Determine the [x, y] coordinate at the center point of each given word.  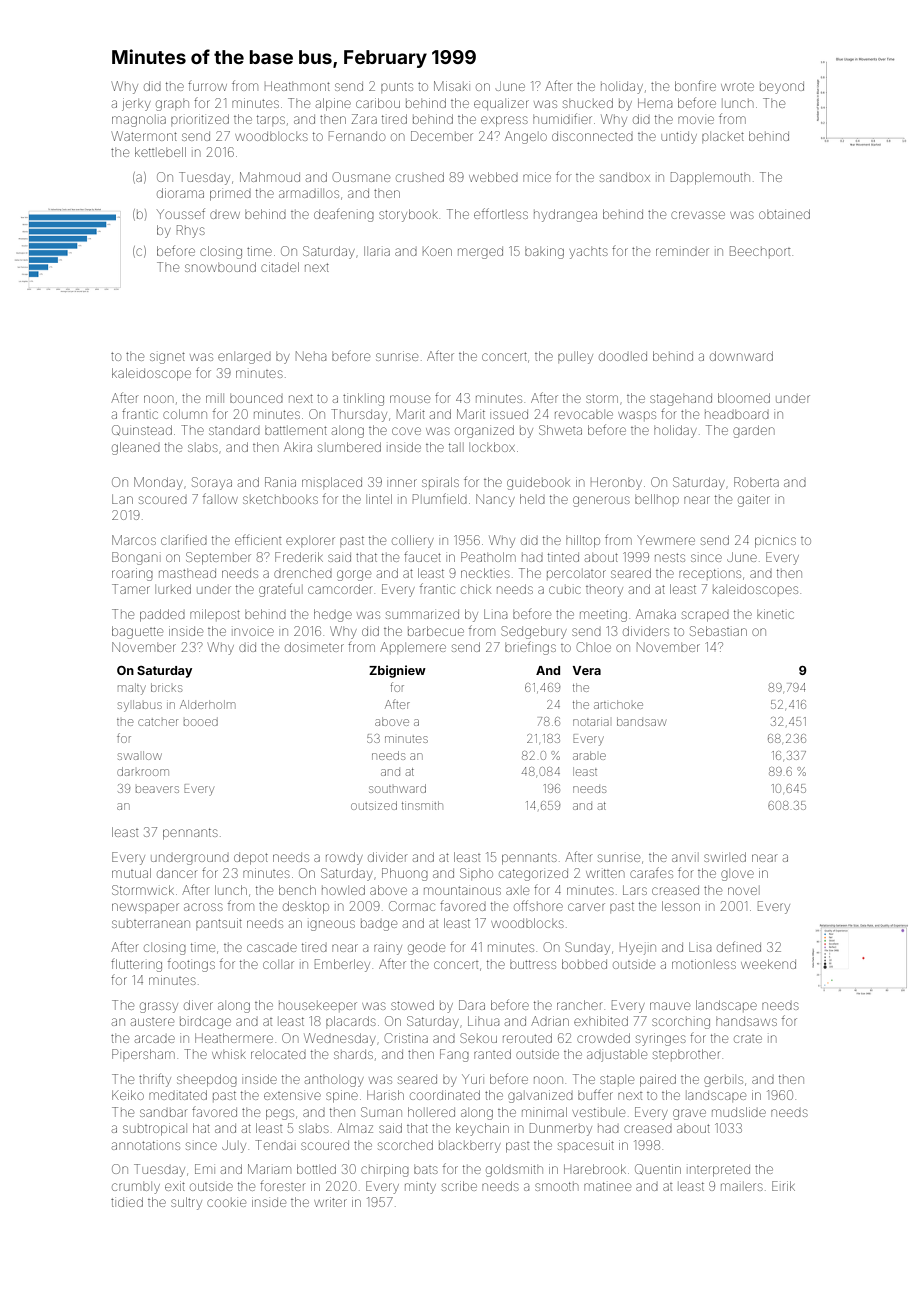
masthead [187, 573]
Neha [311, 356]
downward [741, 356]
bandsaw [641, 721]
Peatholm [488, 557]
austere [152, 1022]
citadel [280, 267]
